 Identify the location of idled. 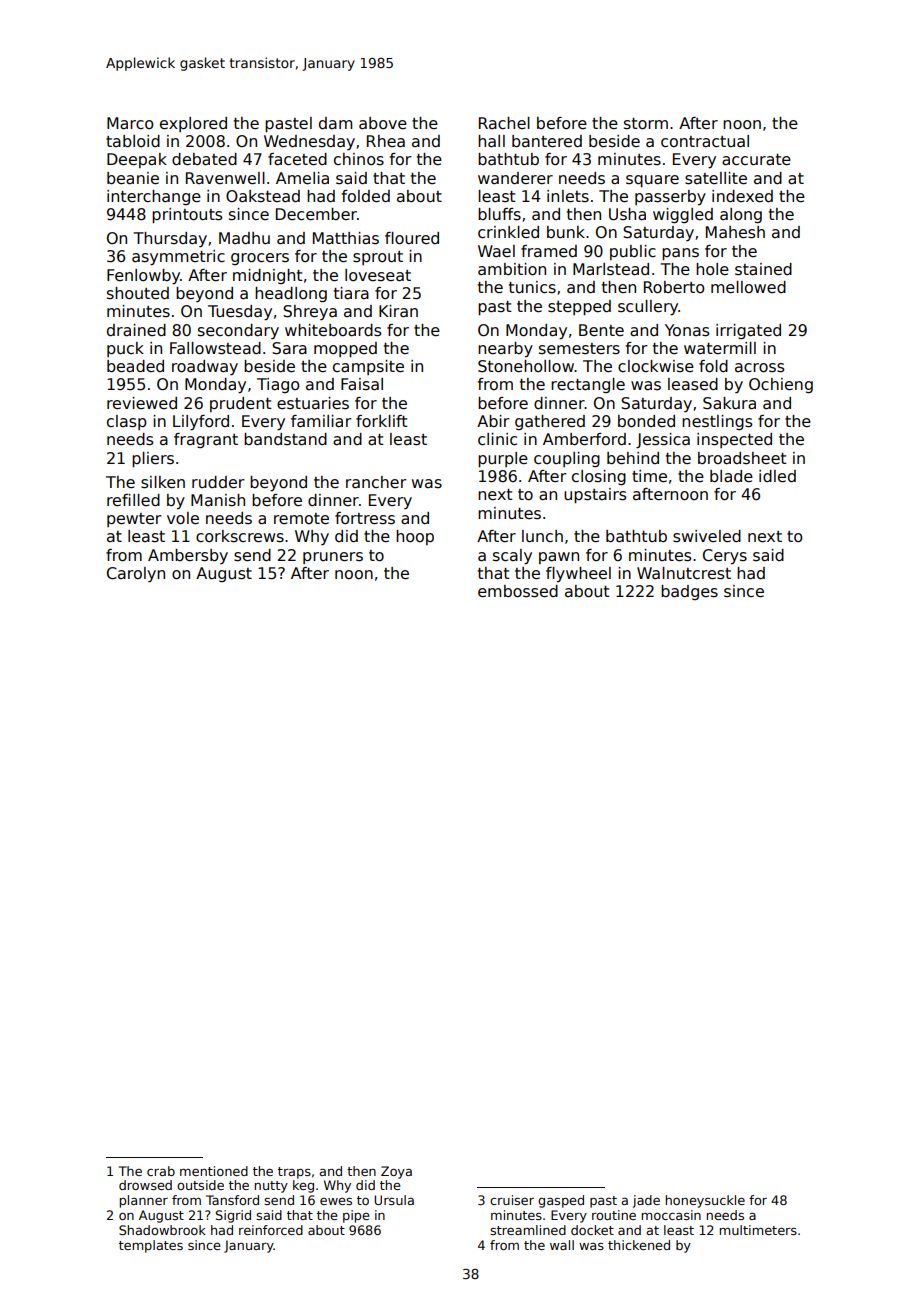
(777, 476).
